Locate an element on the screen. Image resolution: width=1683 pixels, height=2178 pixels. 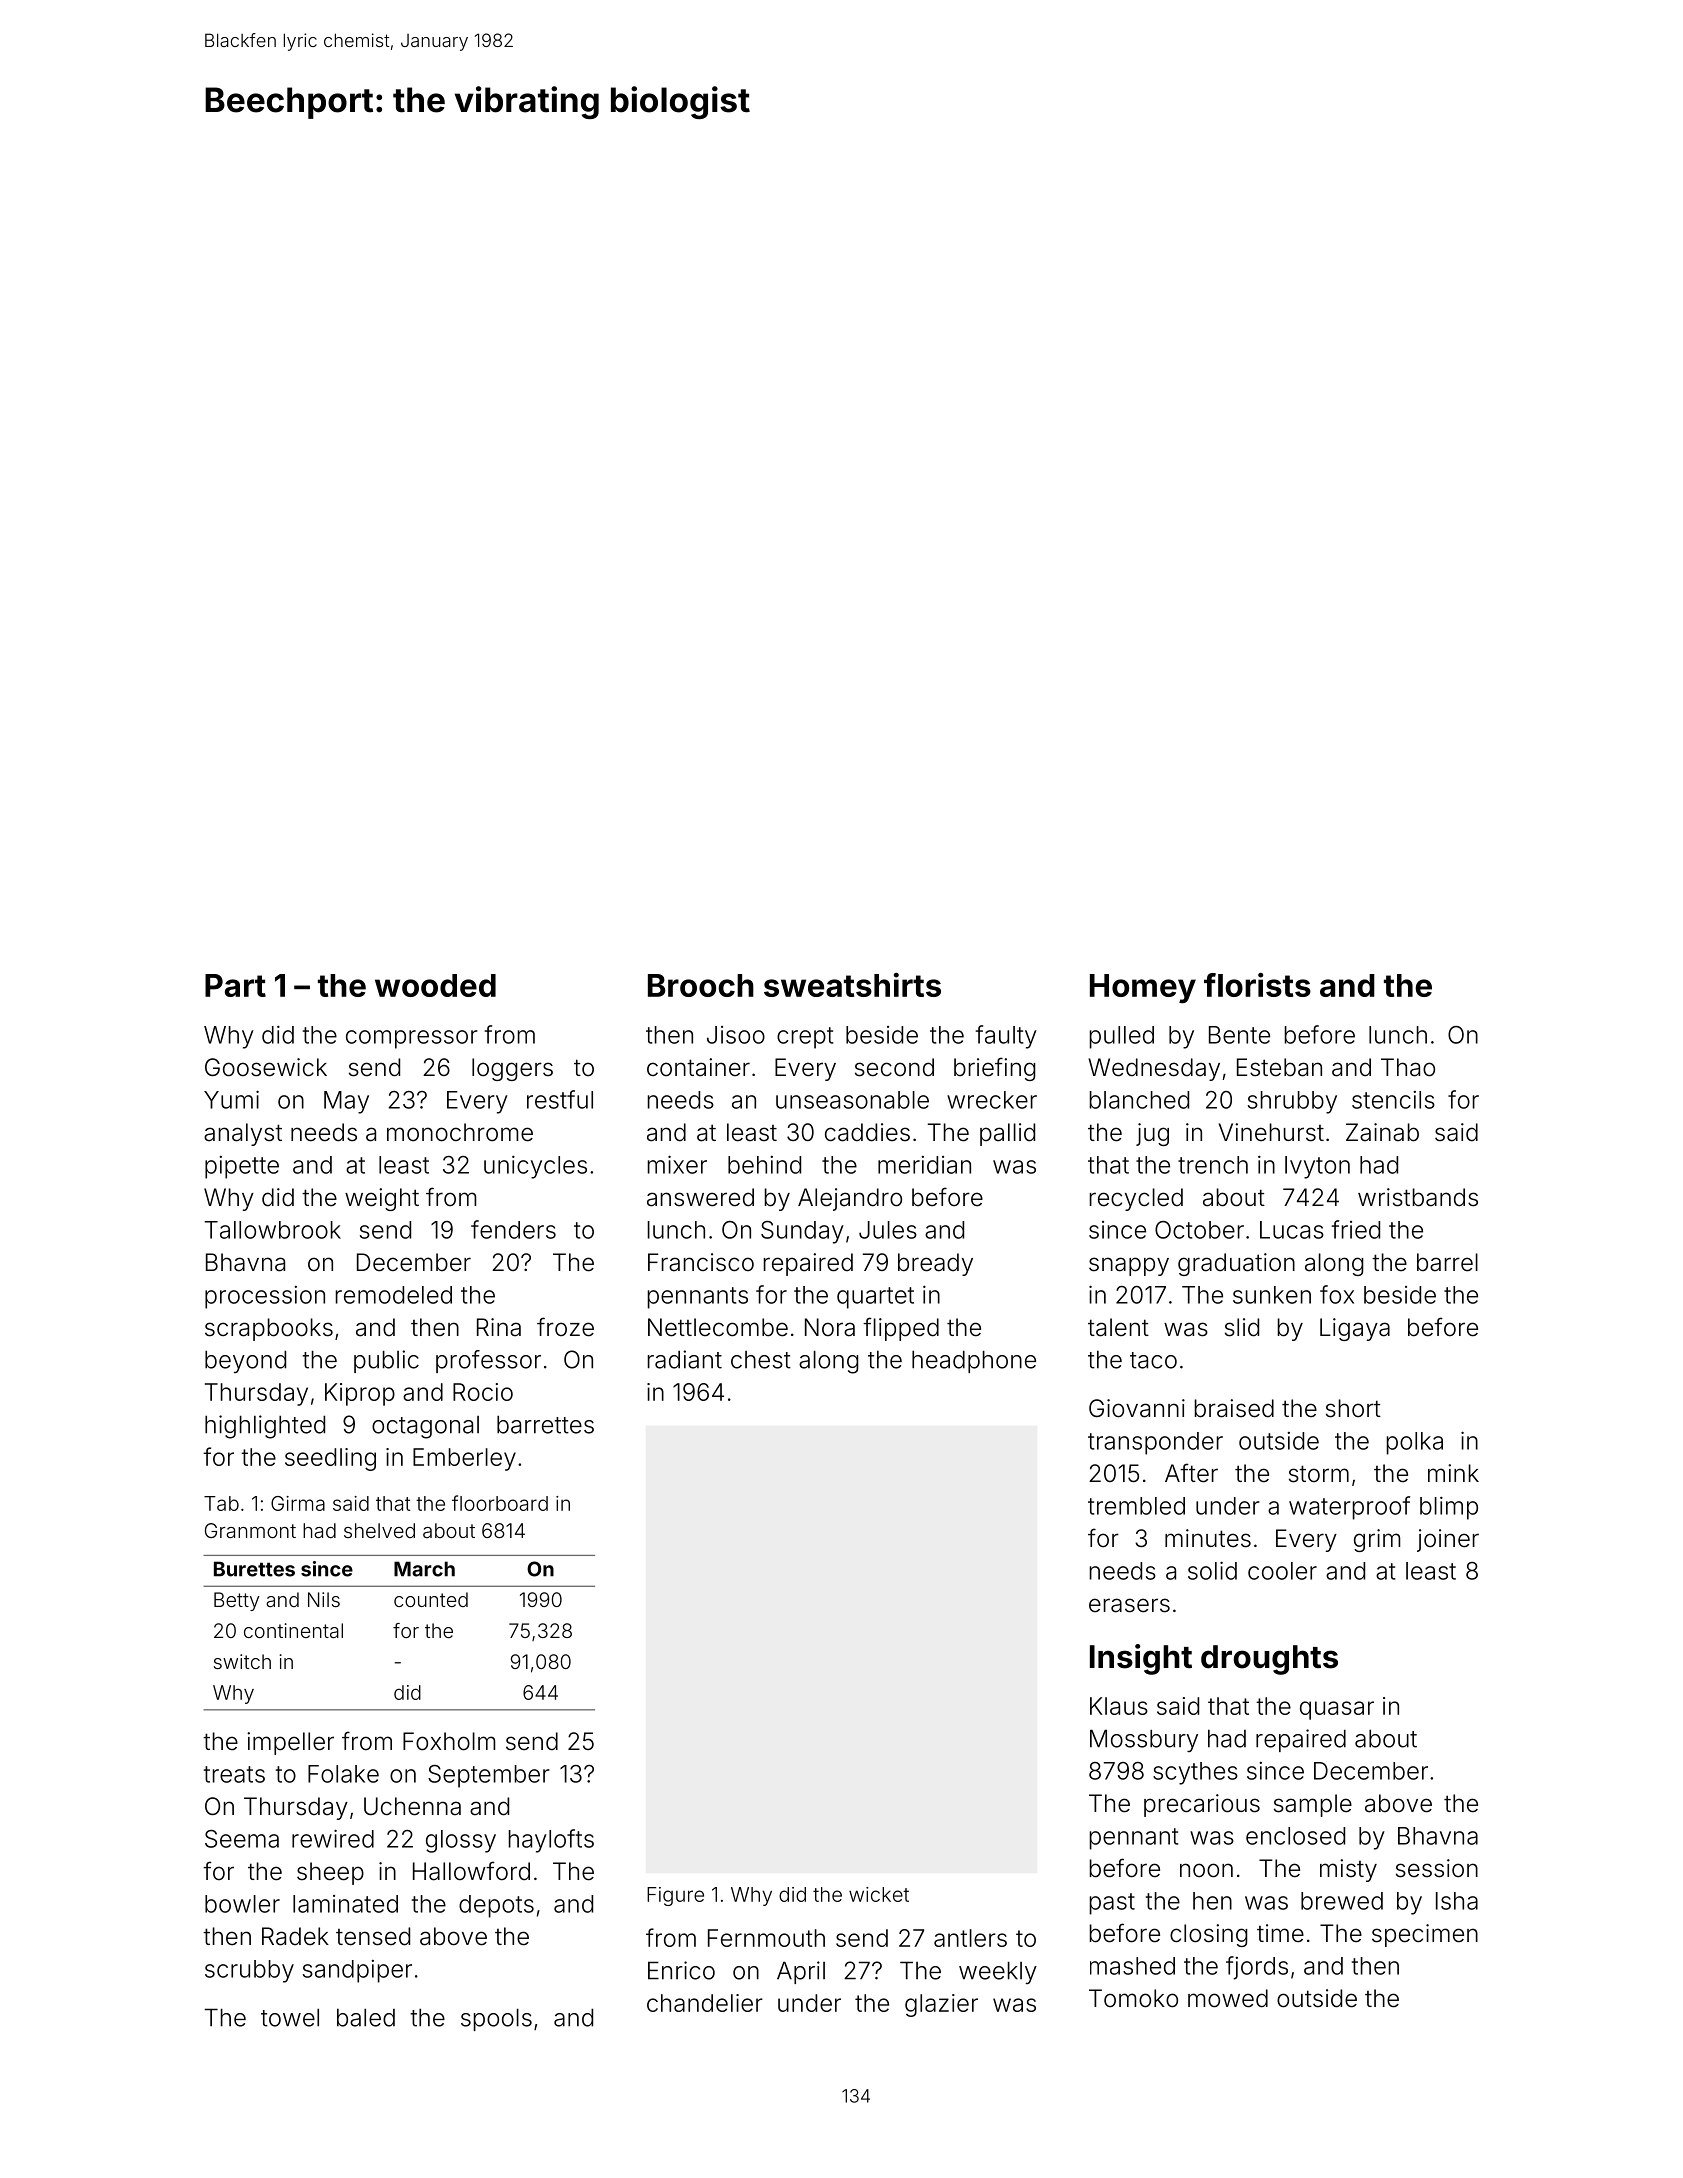
scythes is located at coordinates (1195, 1773).
